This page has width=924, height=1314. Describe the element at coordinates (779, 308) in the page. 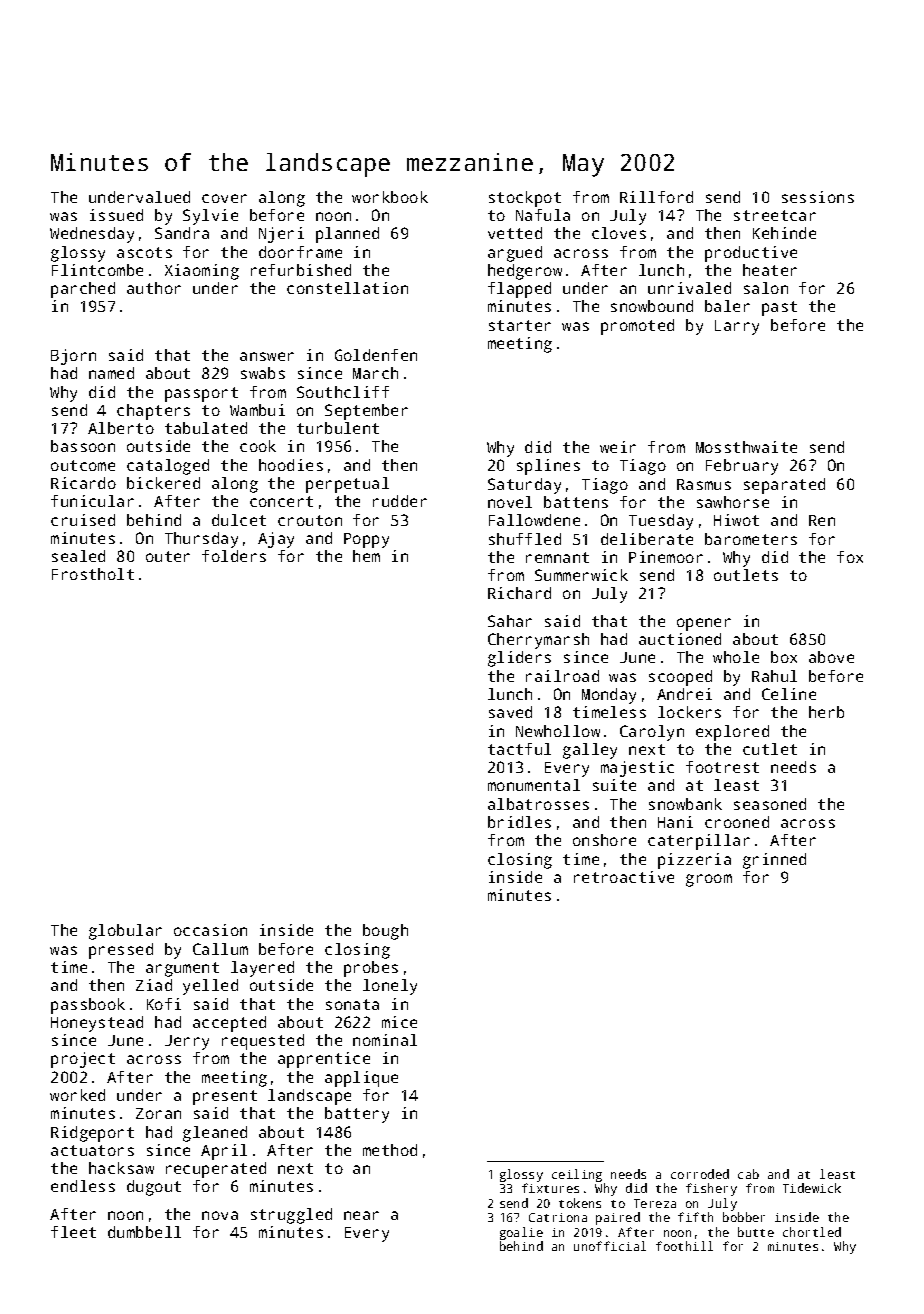

I see `past` at that location.
